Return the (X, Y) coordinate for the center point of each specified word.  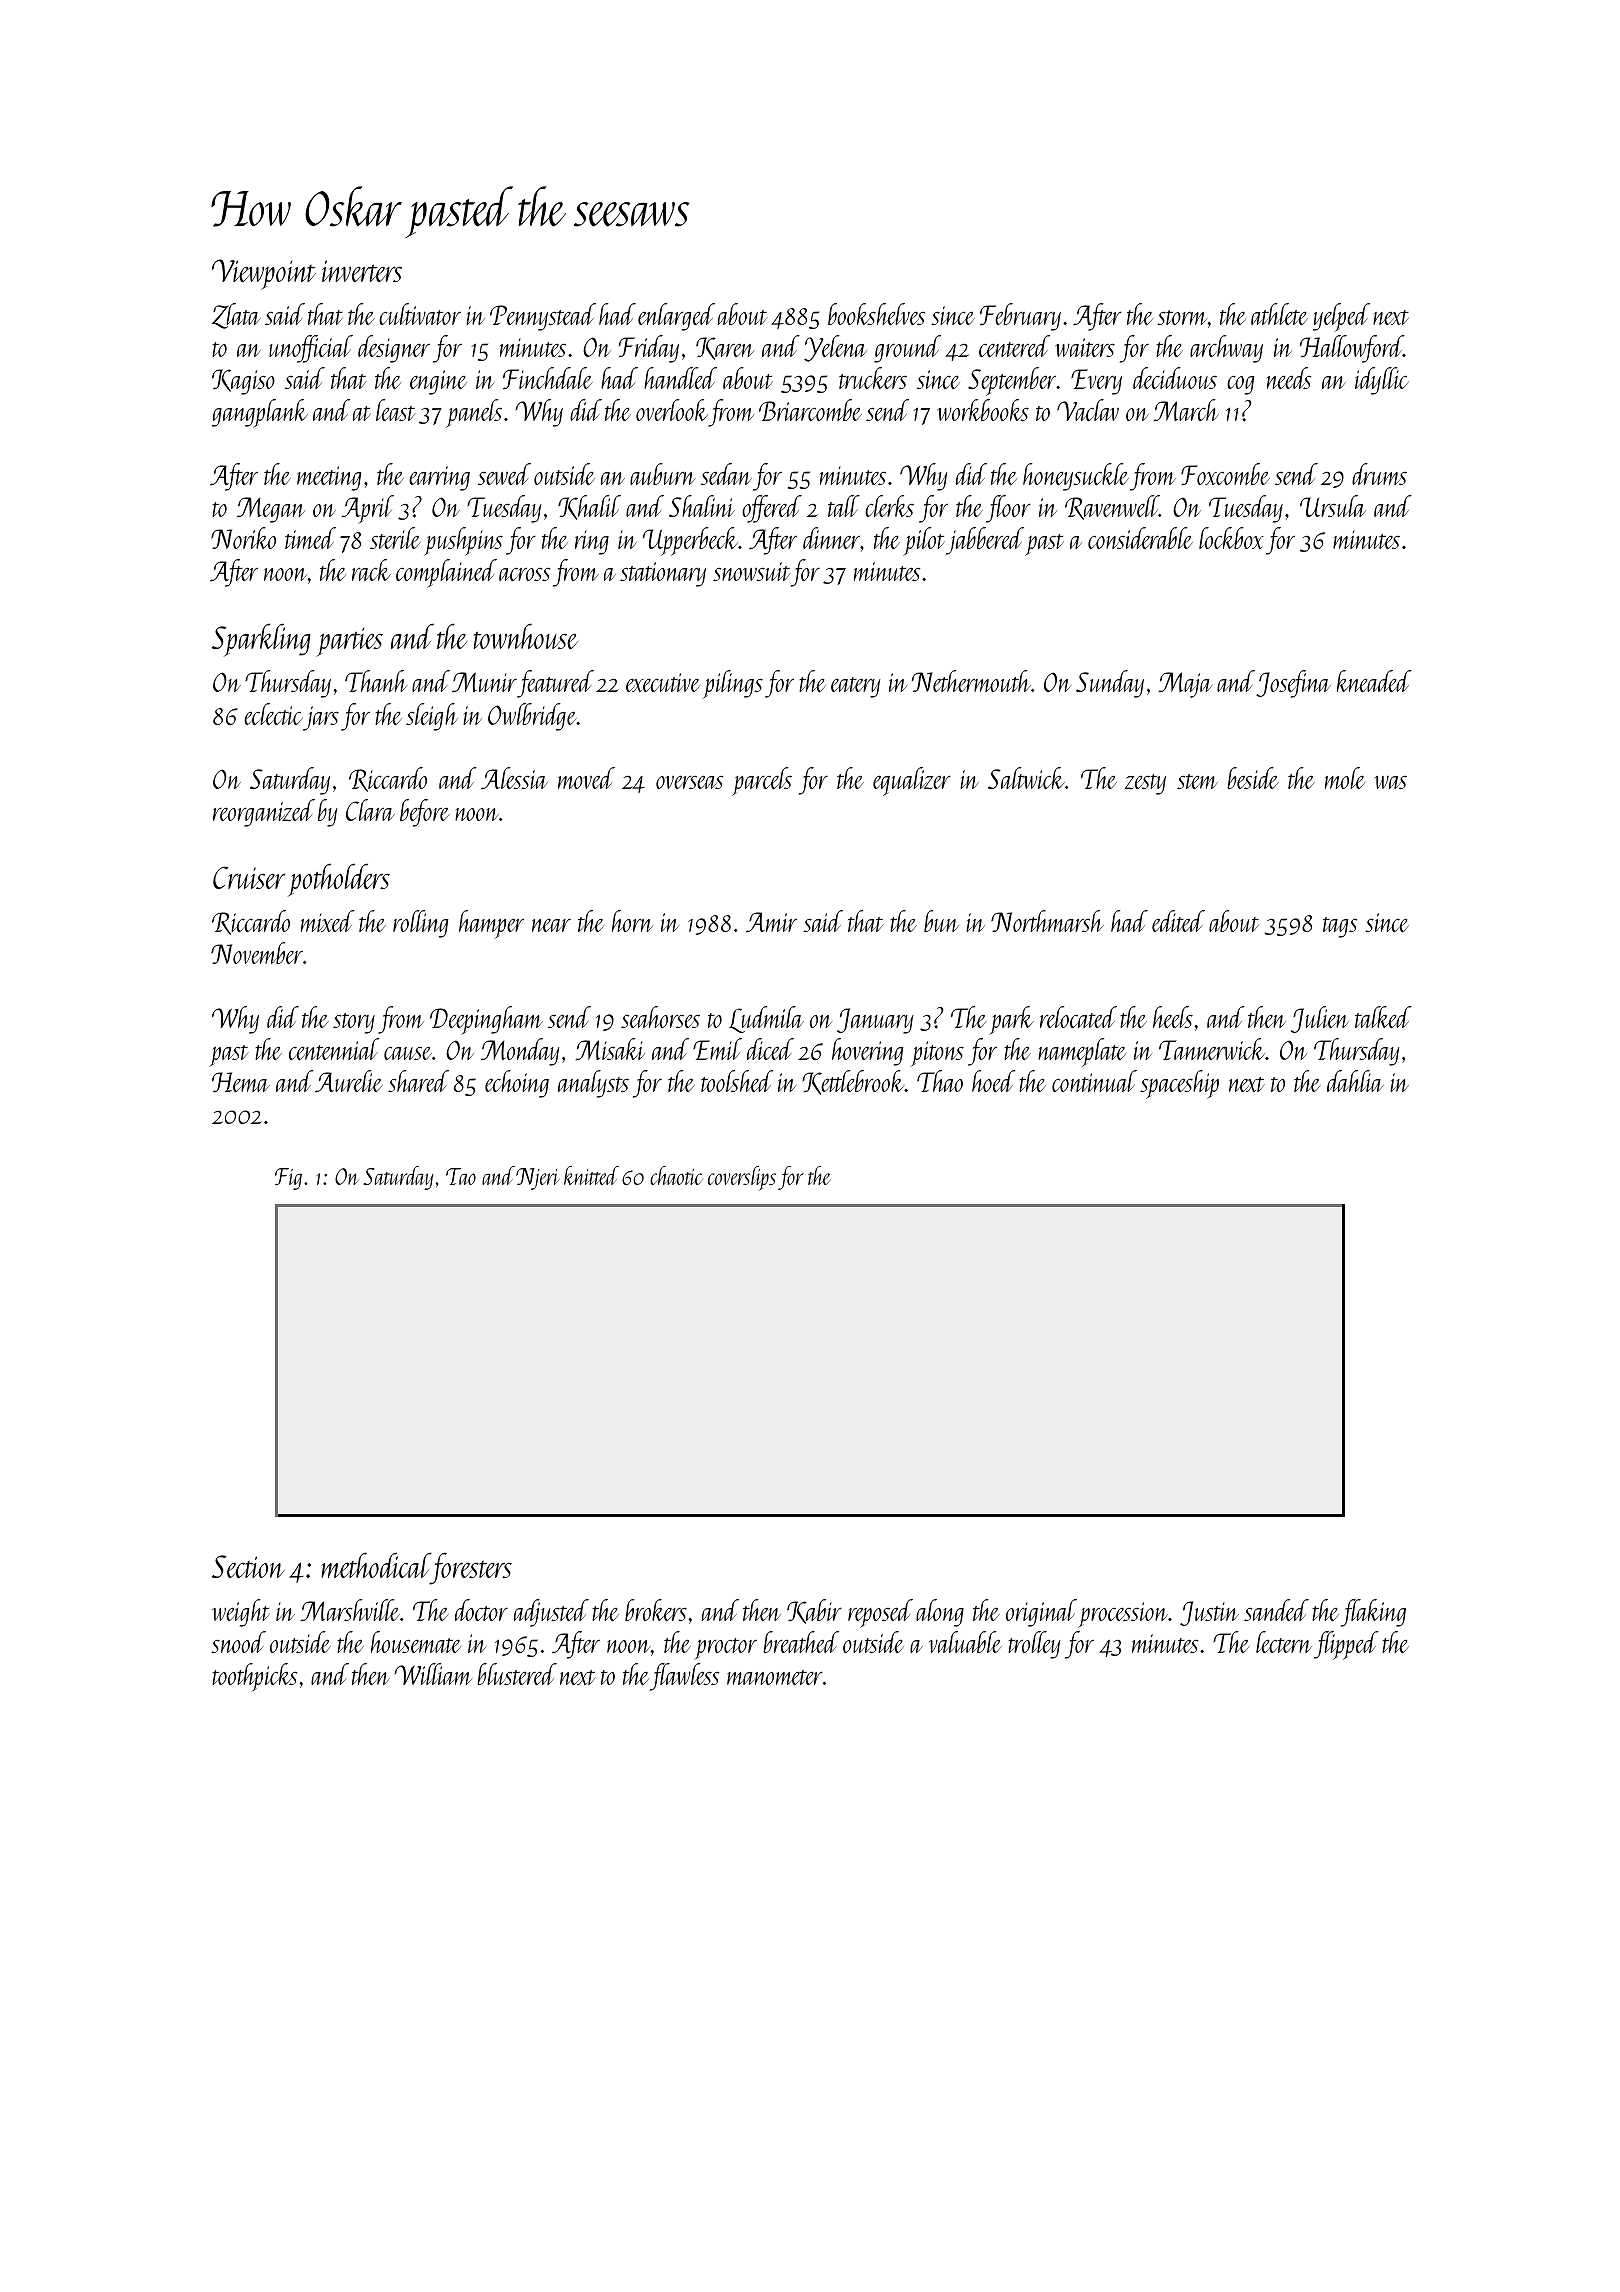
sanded (1276, 1610)
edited (1178, 921)
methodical (376, 1565)
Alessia (514, 778)
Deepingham (486, 1020)
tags (1340, 927)
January (875, 1021)
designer (394, 349)
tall (844, 506)
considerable (1140, 538)
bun (941, 921)
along (940, 1613)
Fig (288, 1179)
